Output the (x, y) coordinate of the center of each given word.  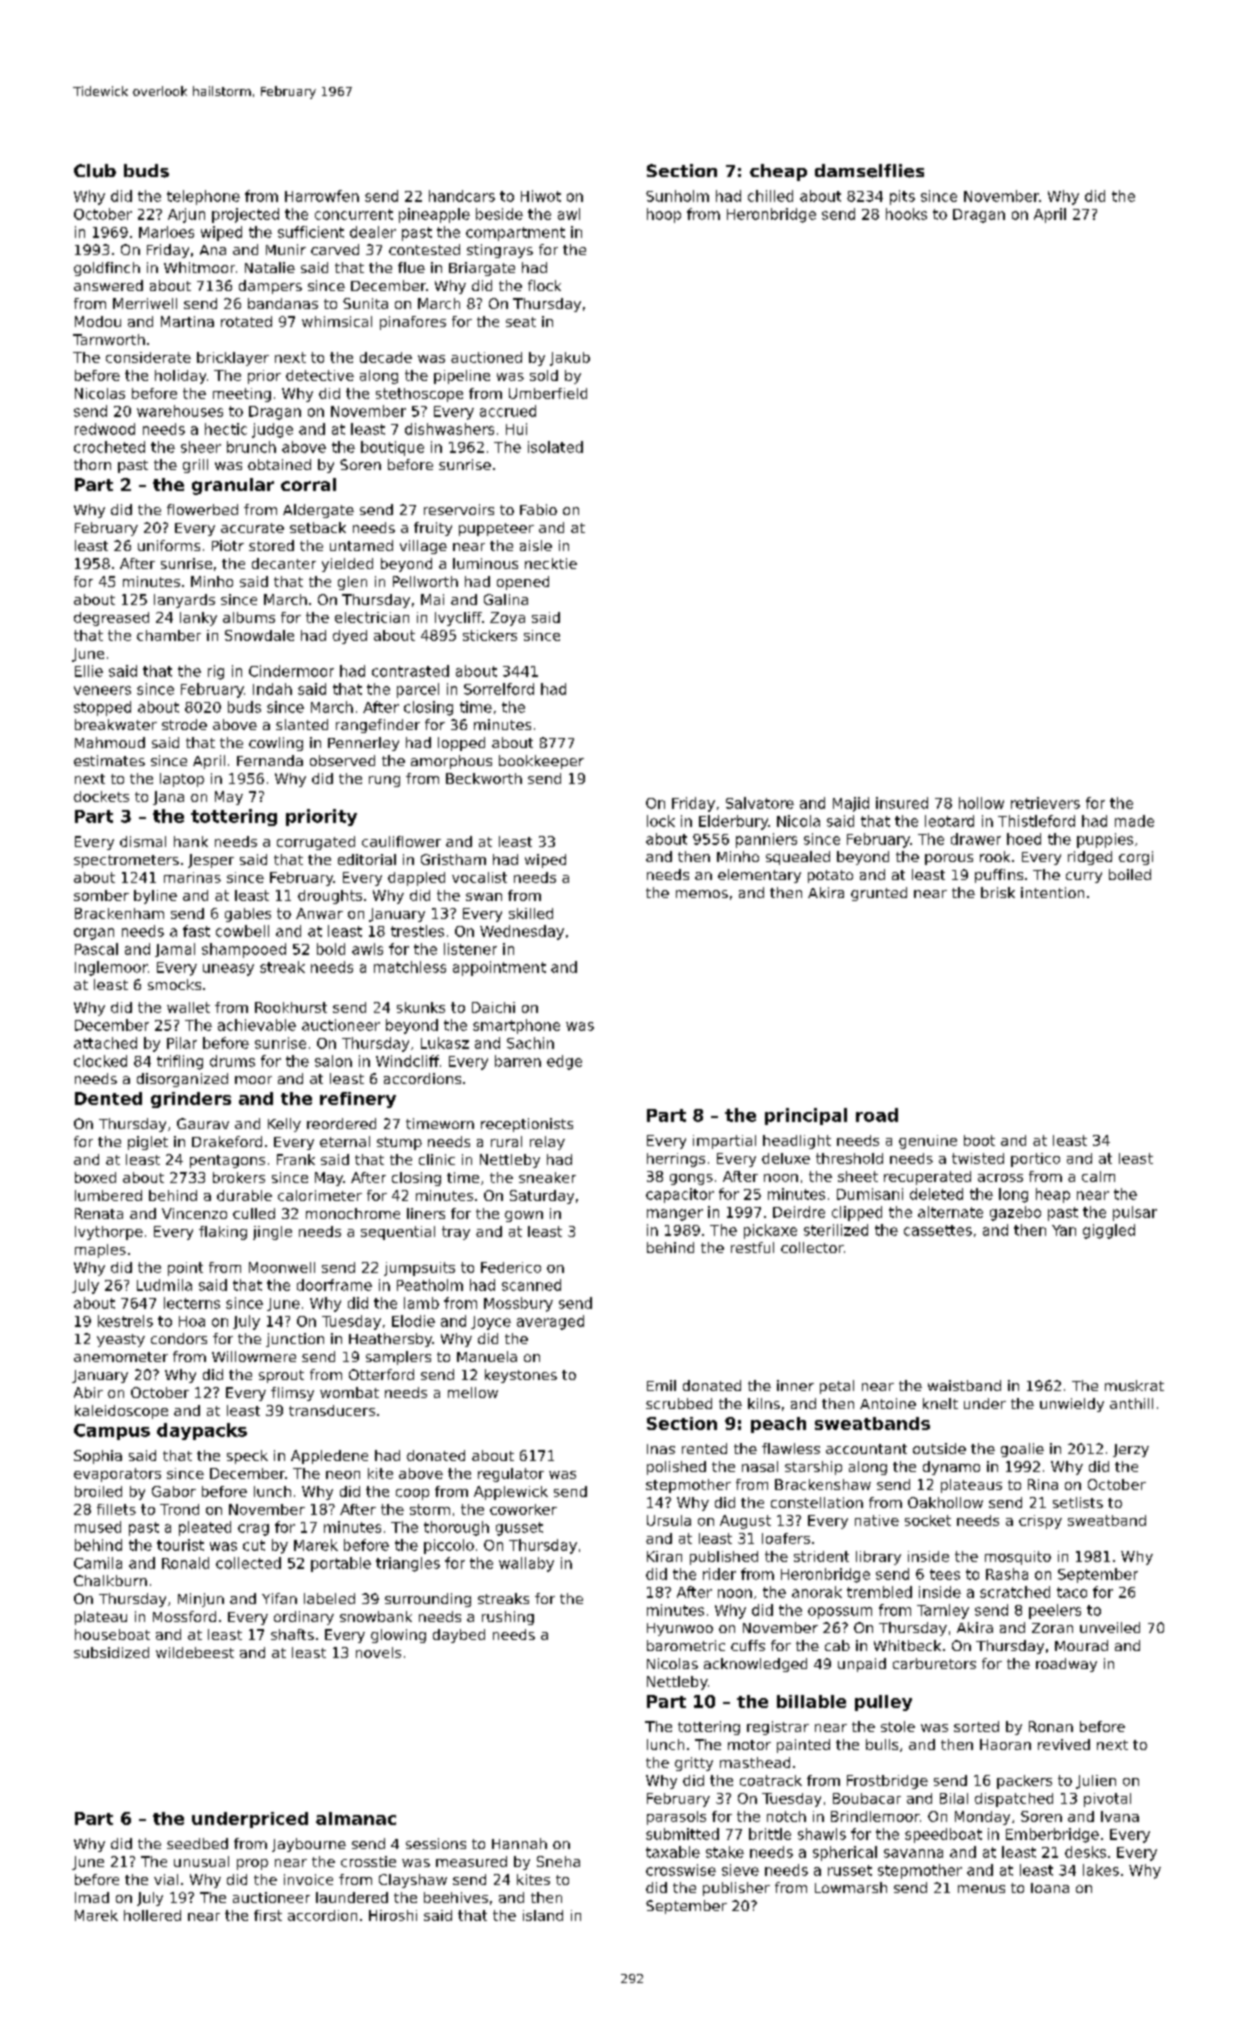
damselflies (869, 171)
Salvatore (760, 803)
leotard (949, 821)
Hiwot (541, 196)
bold (331, 949)
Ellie (89, 671)
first (268, 1915)
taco (1072, 1592)
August (745, 1522)
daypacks (202, 1431)
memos (702, 894)
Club (95, 171)
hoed (1024, 839)
